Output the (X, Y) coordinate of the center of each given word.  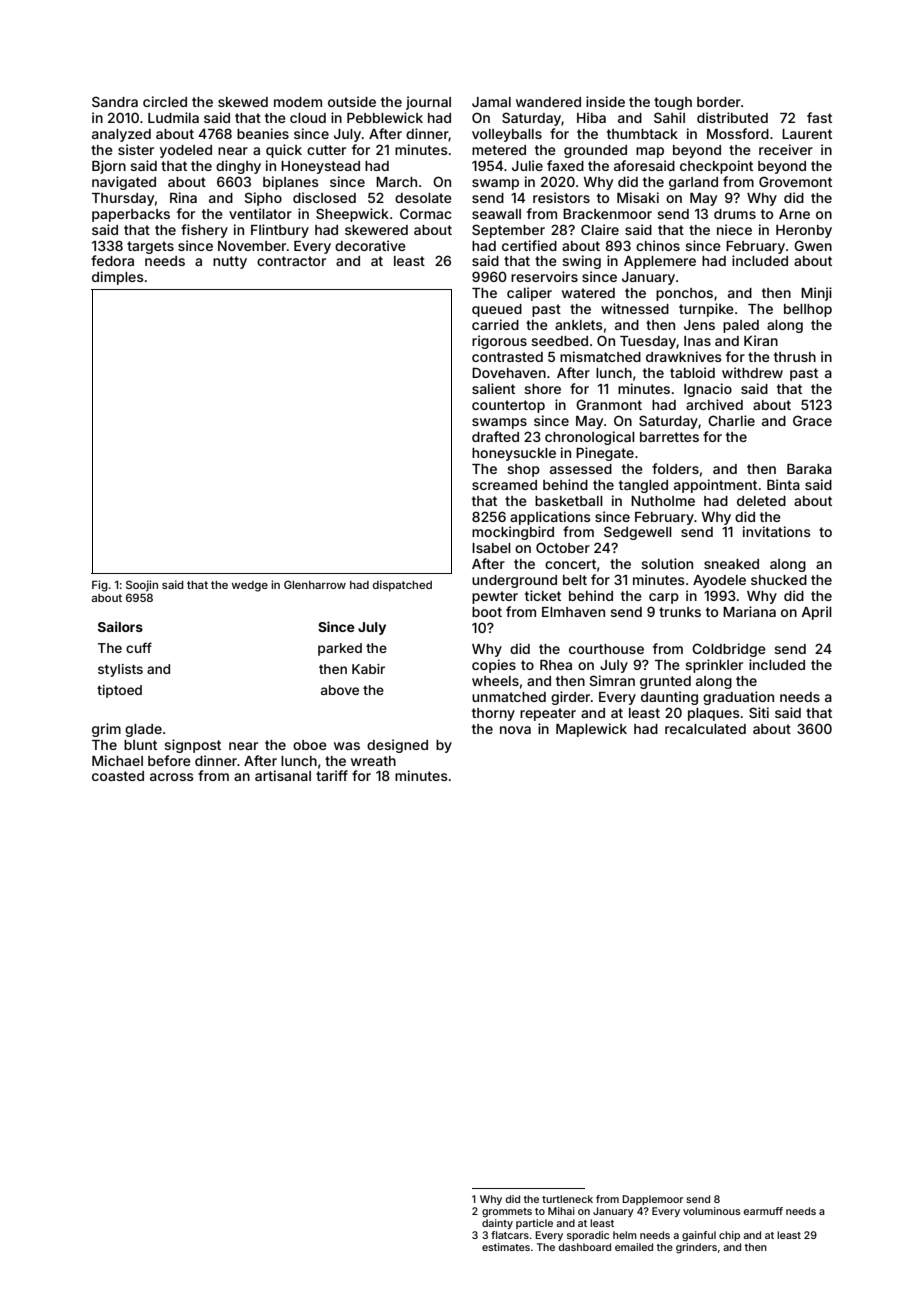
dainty (497, 1224)
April (817, 613)
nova (515, 730)
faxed (565, 165)
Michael (117, 760)
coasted (118, 776)
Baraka (809, 469)
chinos (658, 245)
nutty (230, 262)
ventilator (260, 213)
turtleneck (567, 1199)
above (340, 690)
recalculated (705, 729)
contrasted (507, 357)
